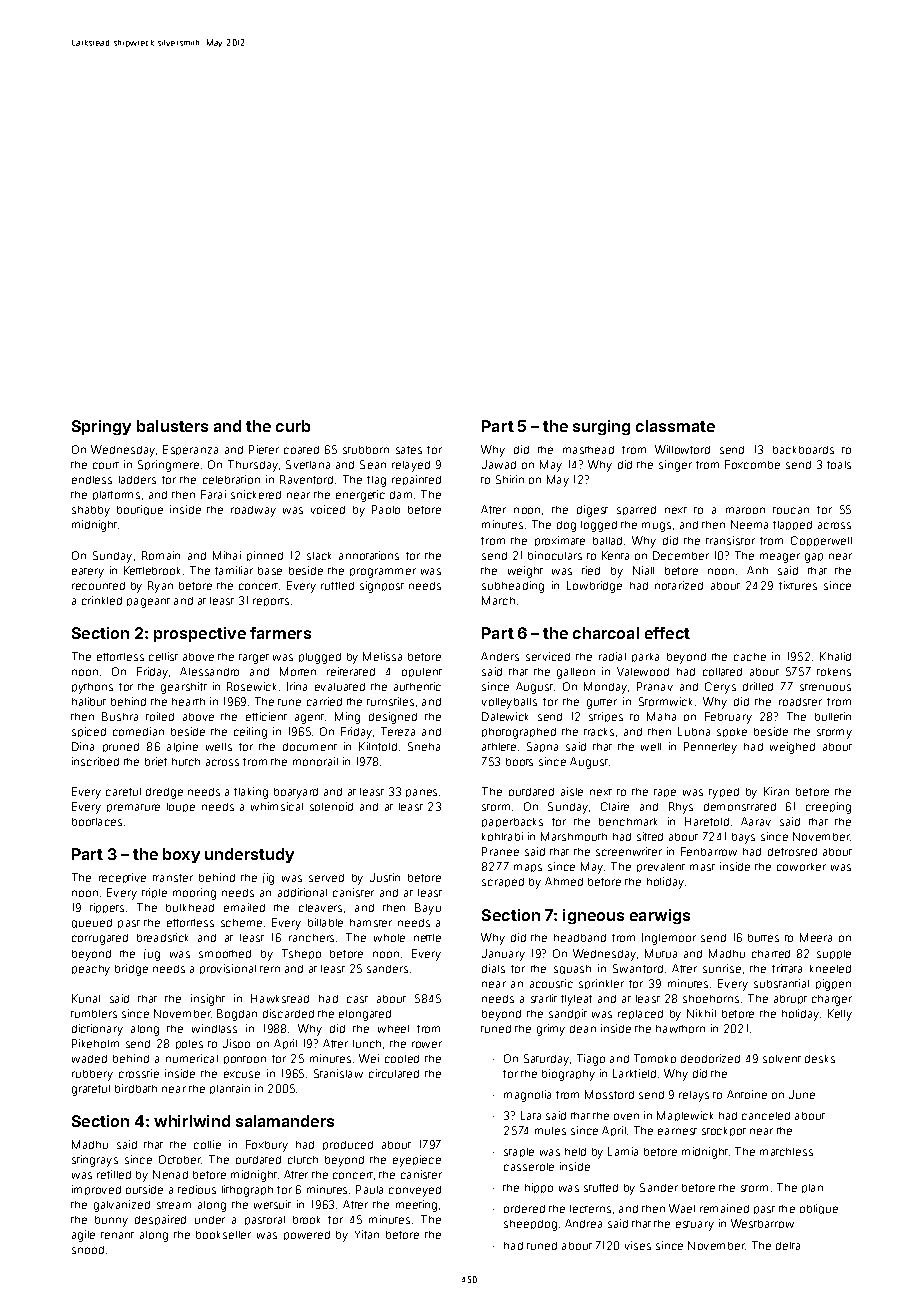 The image size is (924, 1308). Describe the element at coordinates (223, 1235) in the screenshot. I see `bookseller` at that location.
